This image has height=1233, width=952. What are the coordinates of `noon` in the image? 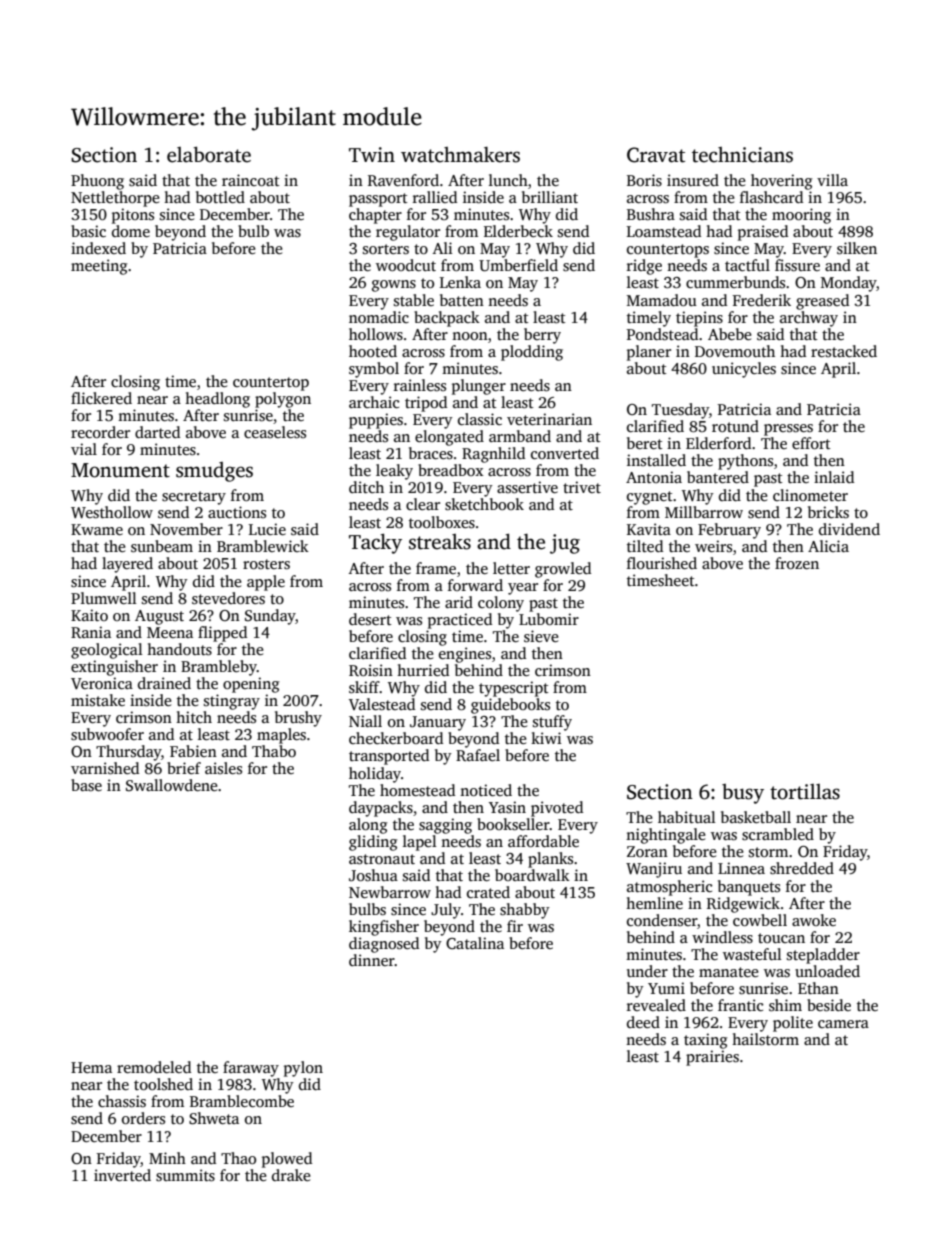 It's located at (470, 336).
